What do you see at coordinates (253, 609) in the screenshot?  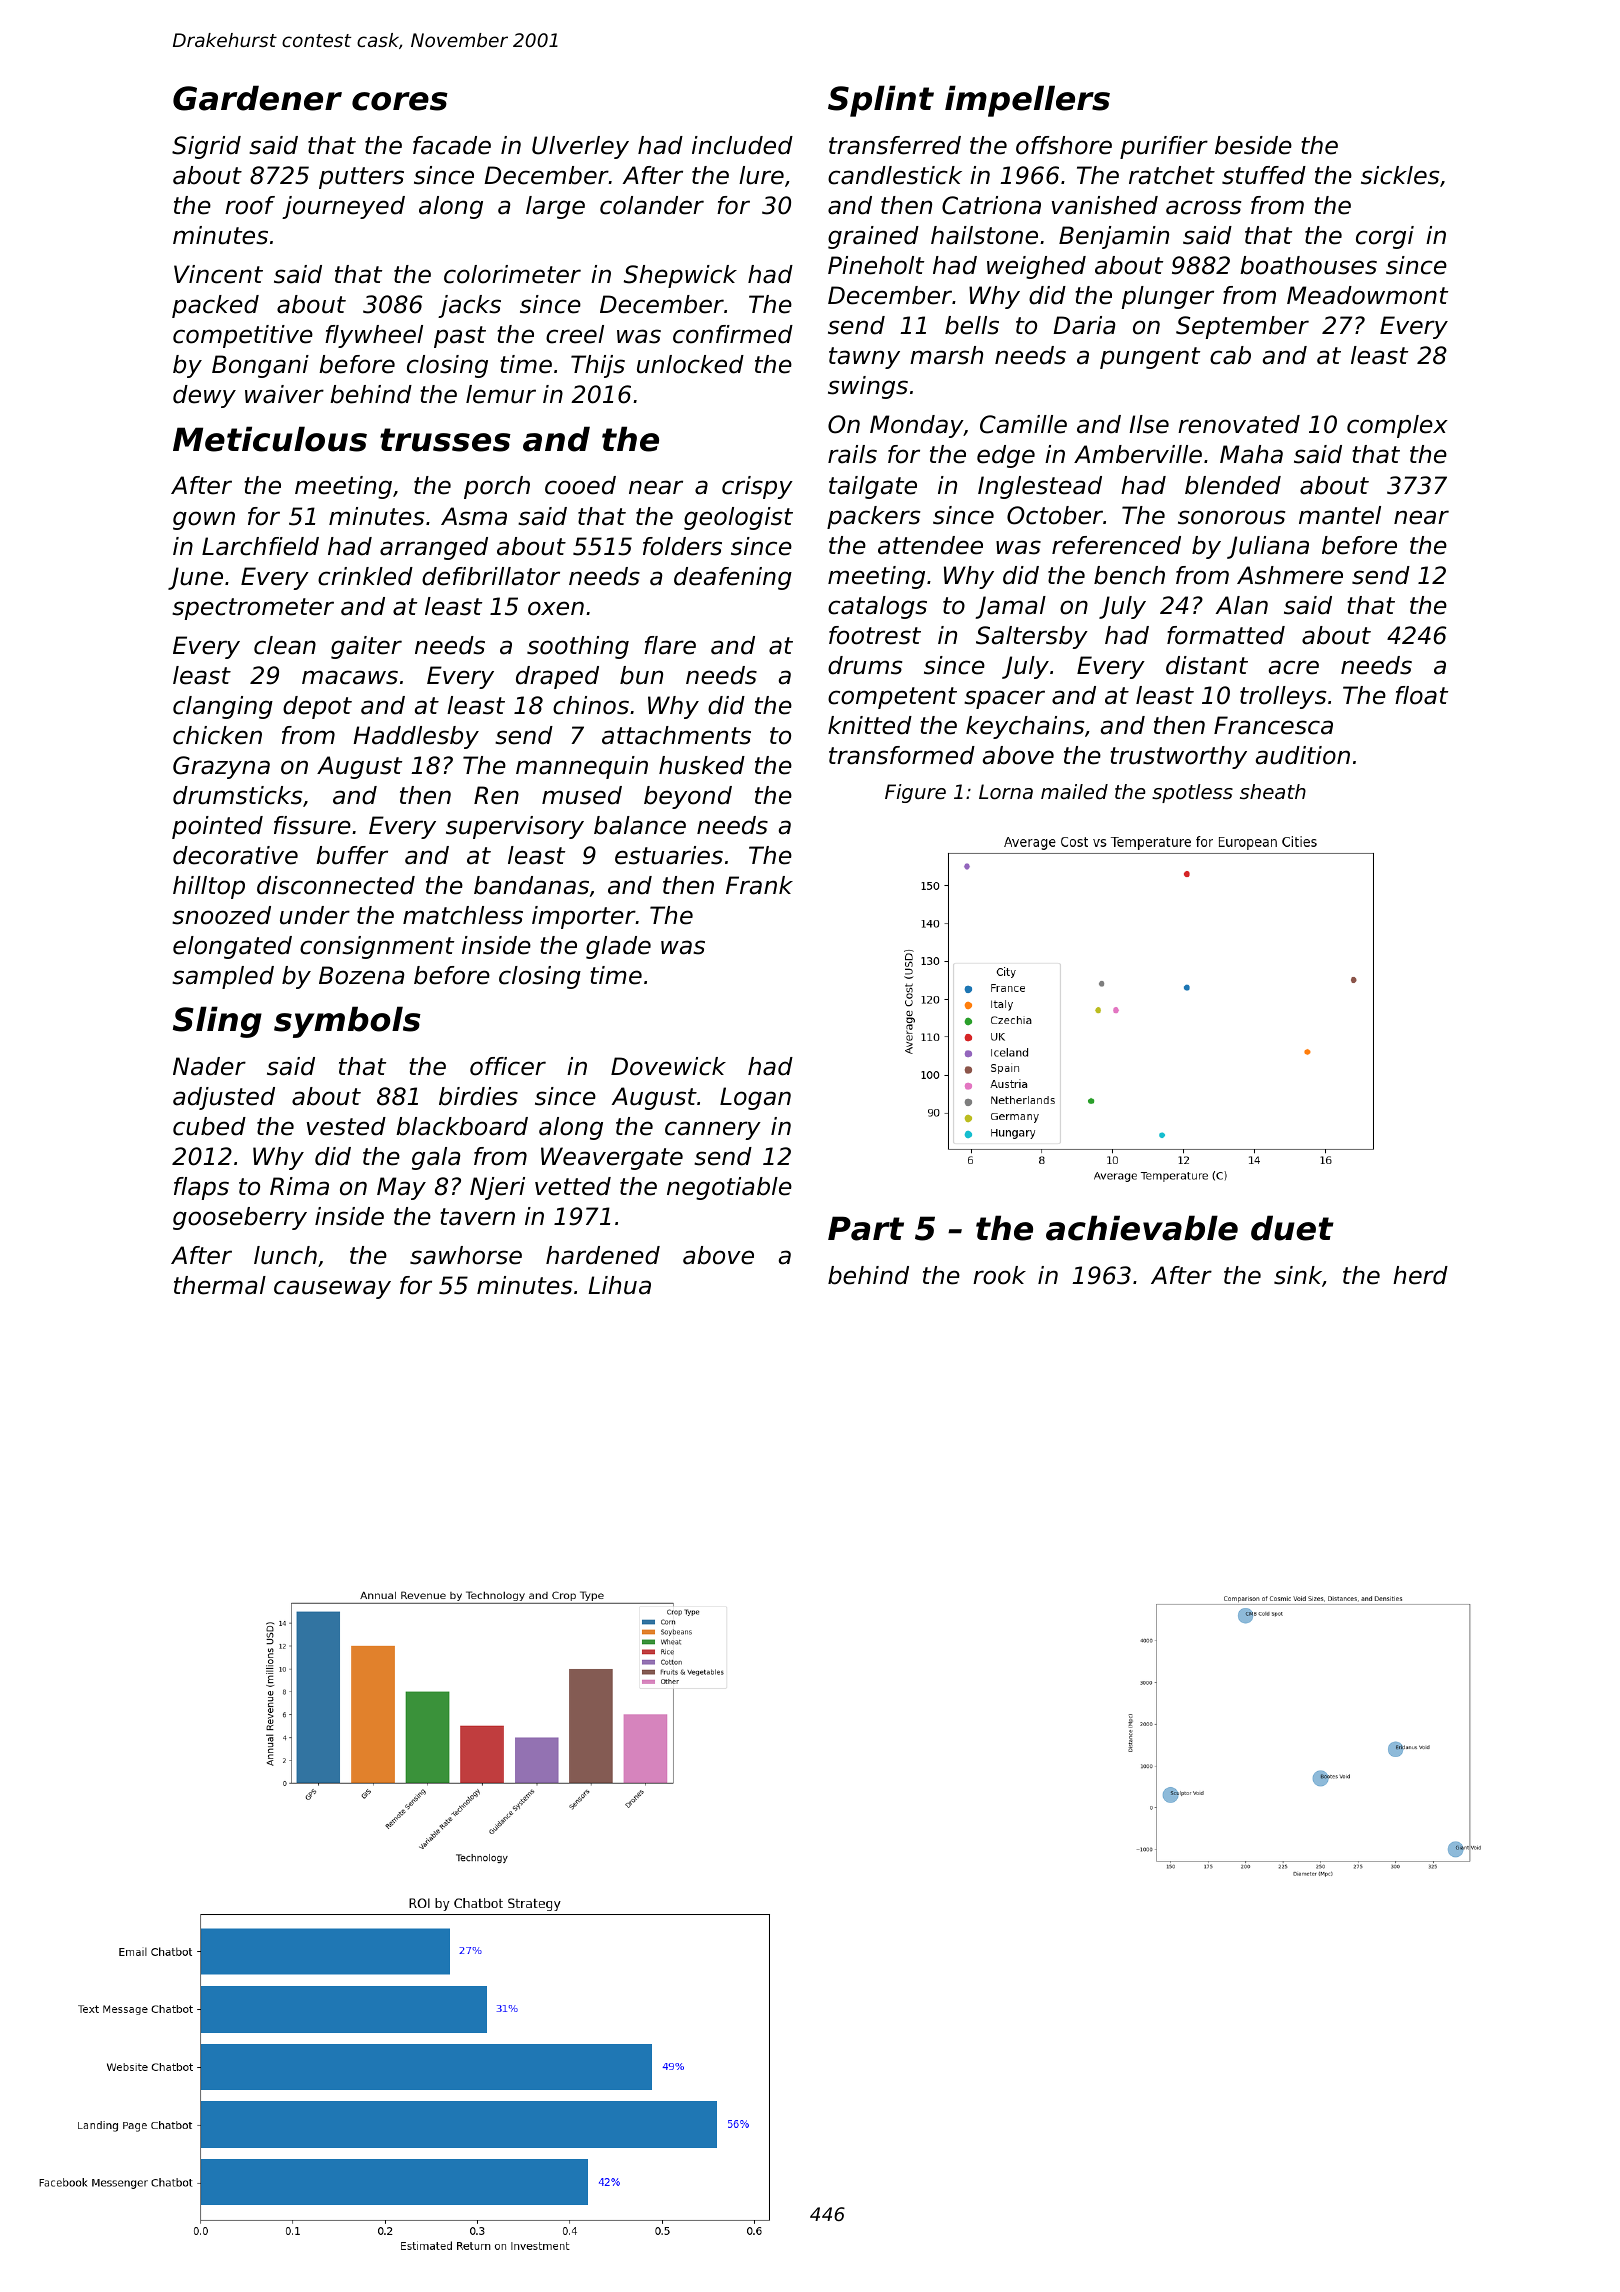 I see `spectrometer` at bounding box center [253, 609].
